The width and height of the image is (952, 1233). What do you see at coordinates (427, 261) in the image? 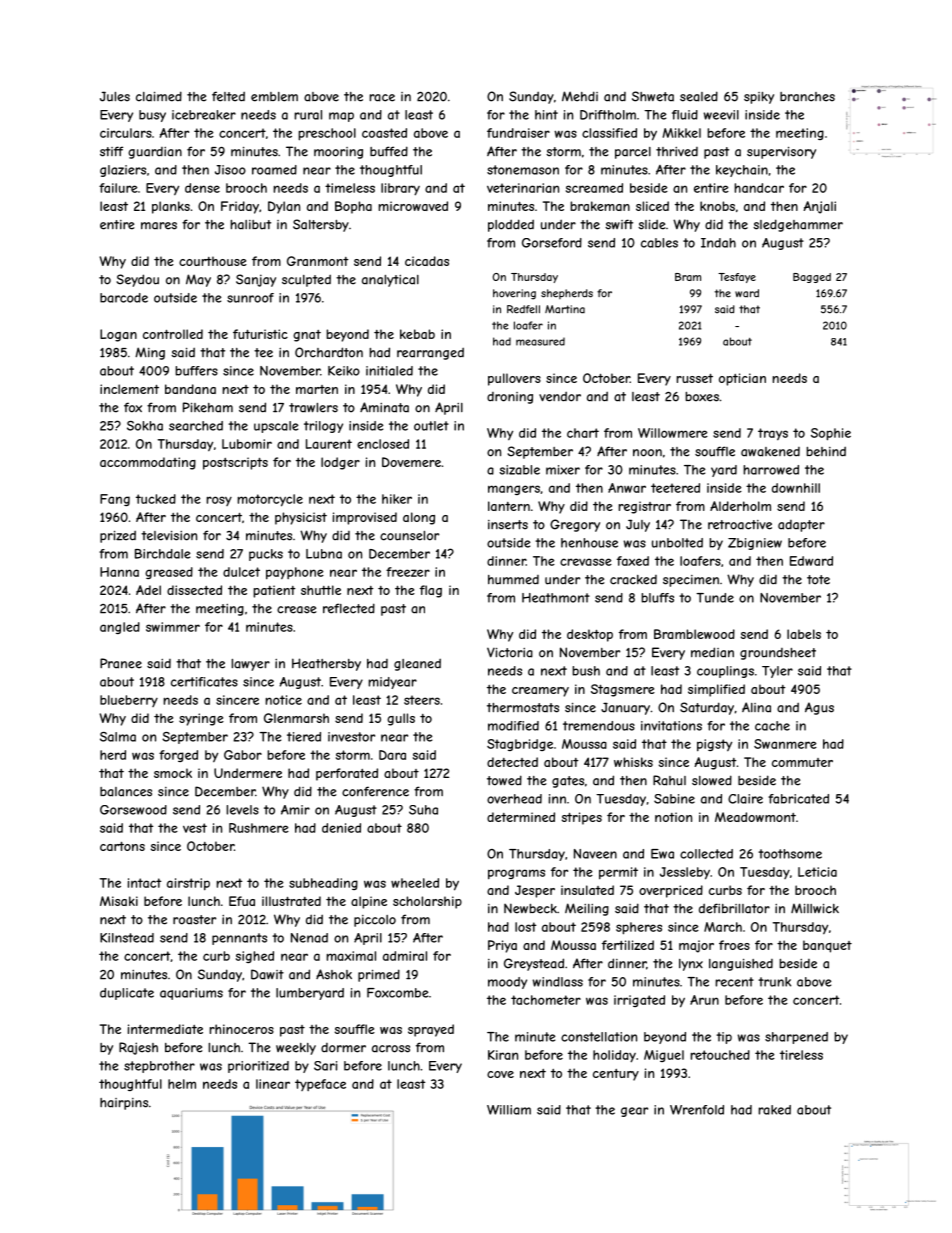
I see `cicadas` at bounding box center [427, 261].
